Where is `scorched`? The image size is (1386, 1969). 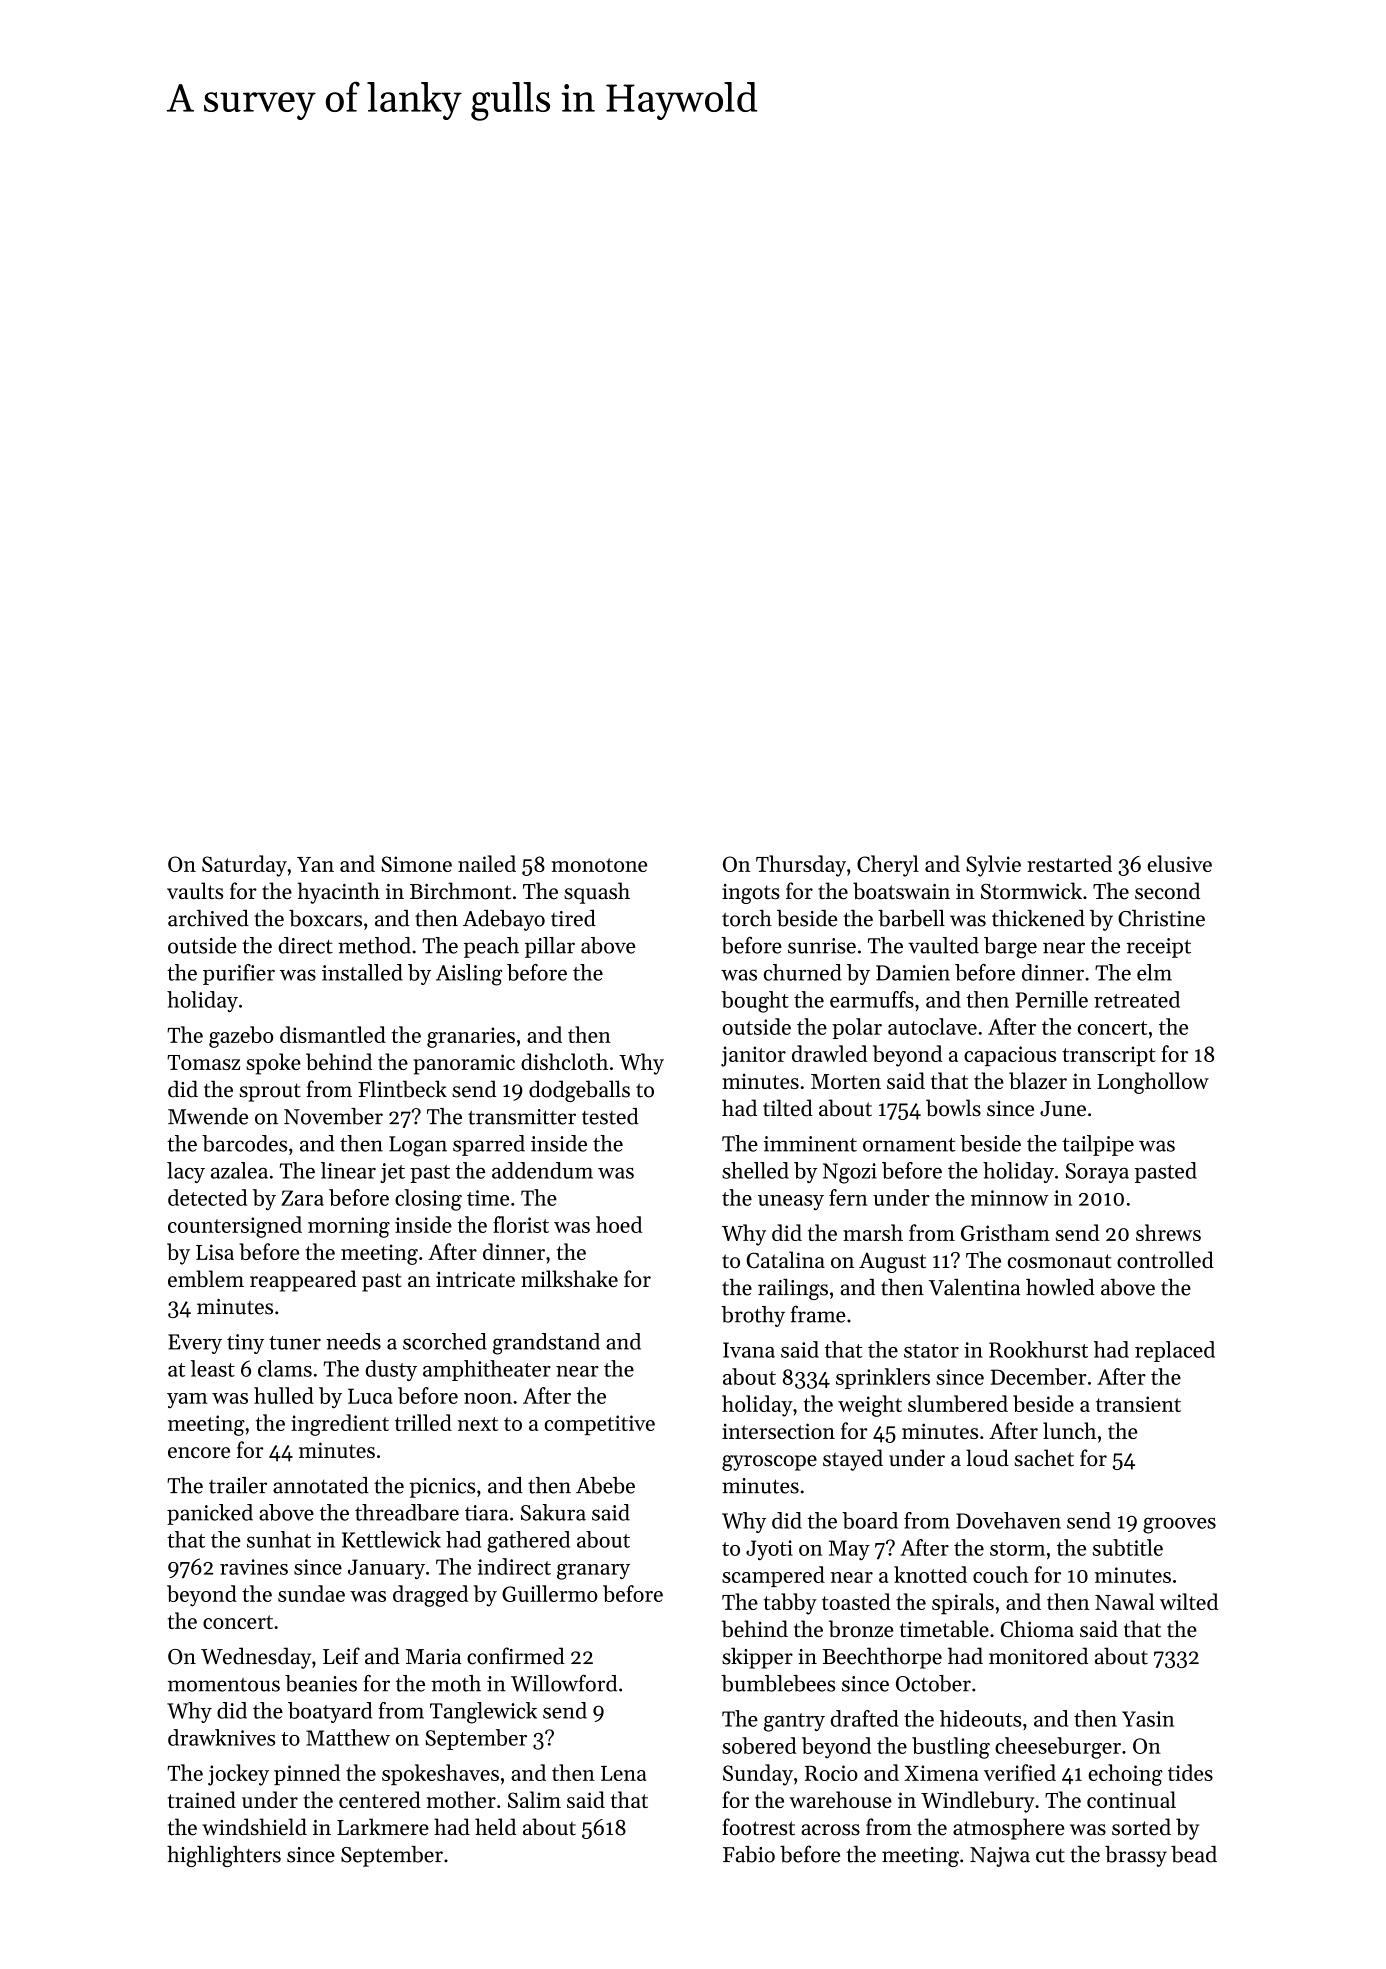
scorched is located at coordinates (445, 1341).
